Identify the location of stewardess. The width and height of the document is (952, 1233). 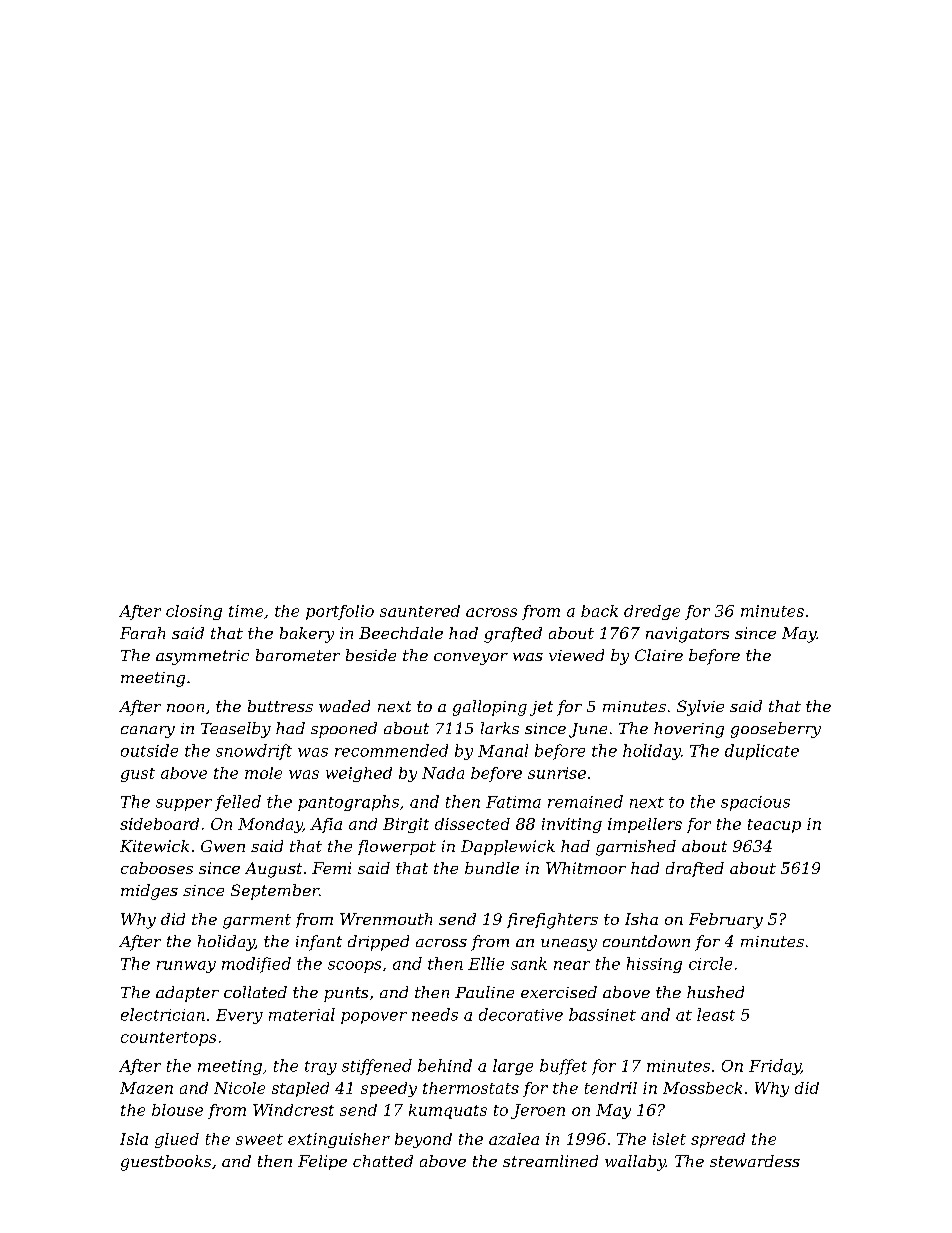
(755, 1161).
